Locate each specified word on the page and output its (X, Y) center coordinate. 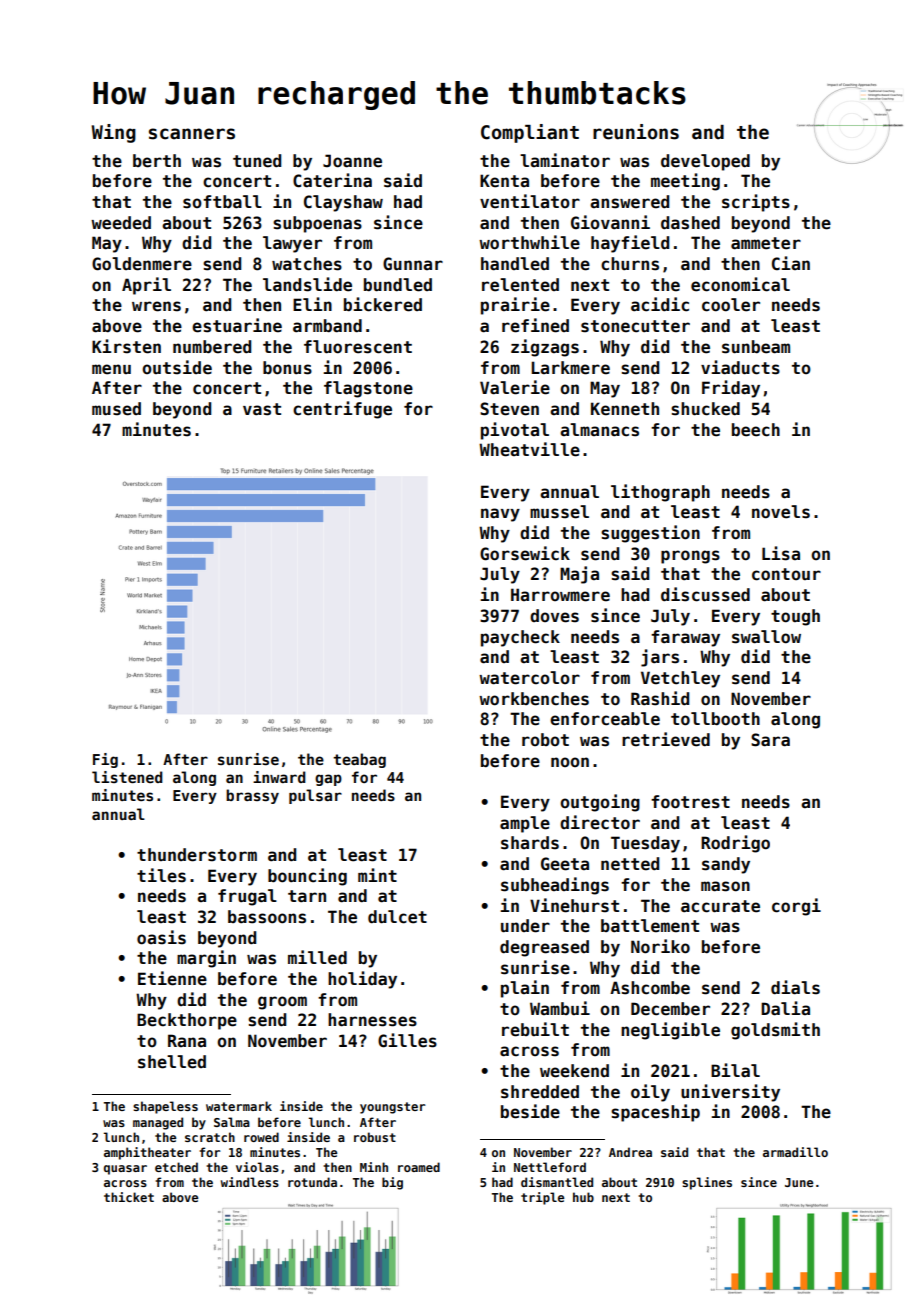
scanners (192, 134)
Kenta (504, 181)
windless (250, 1182)
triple (542, 1198)
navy (500, 515)
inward (279, 777)
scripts (756, 203)
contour (786, 574)
